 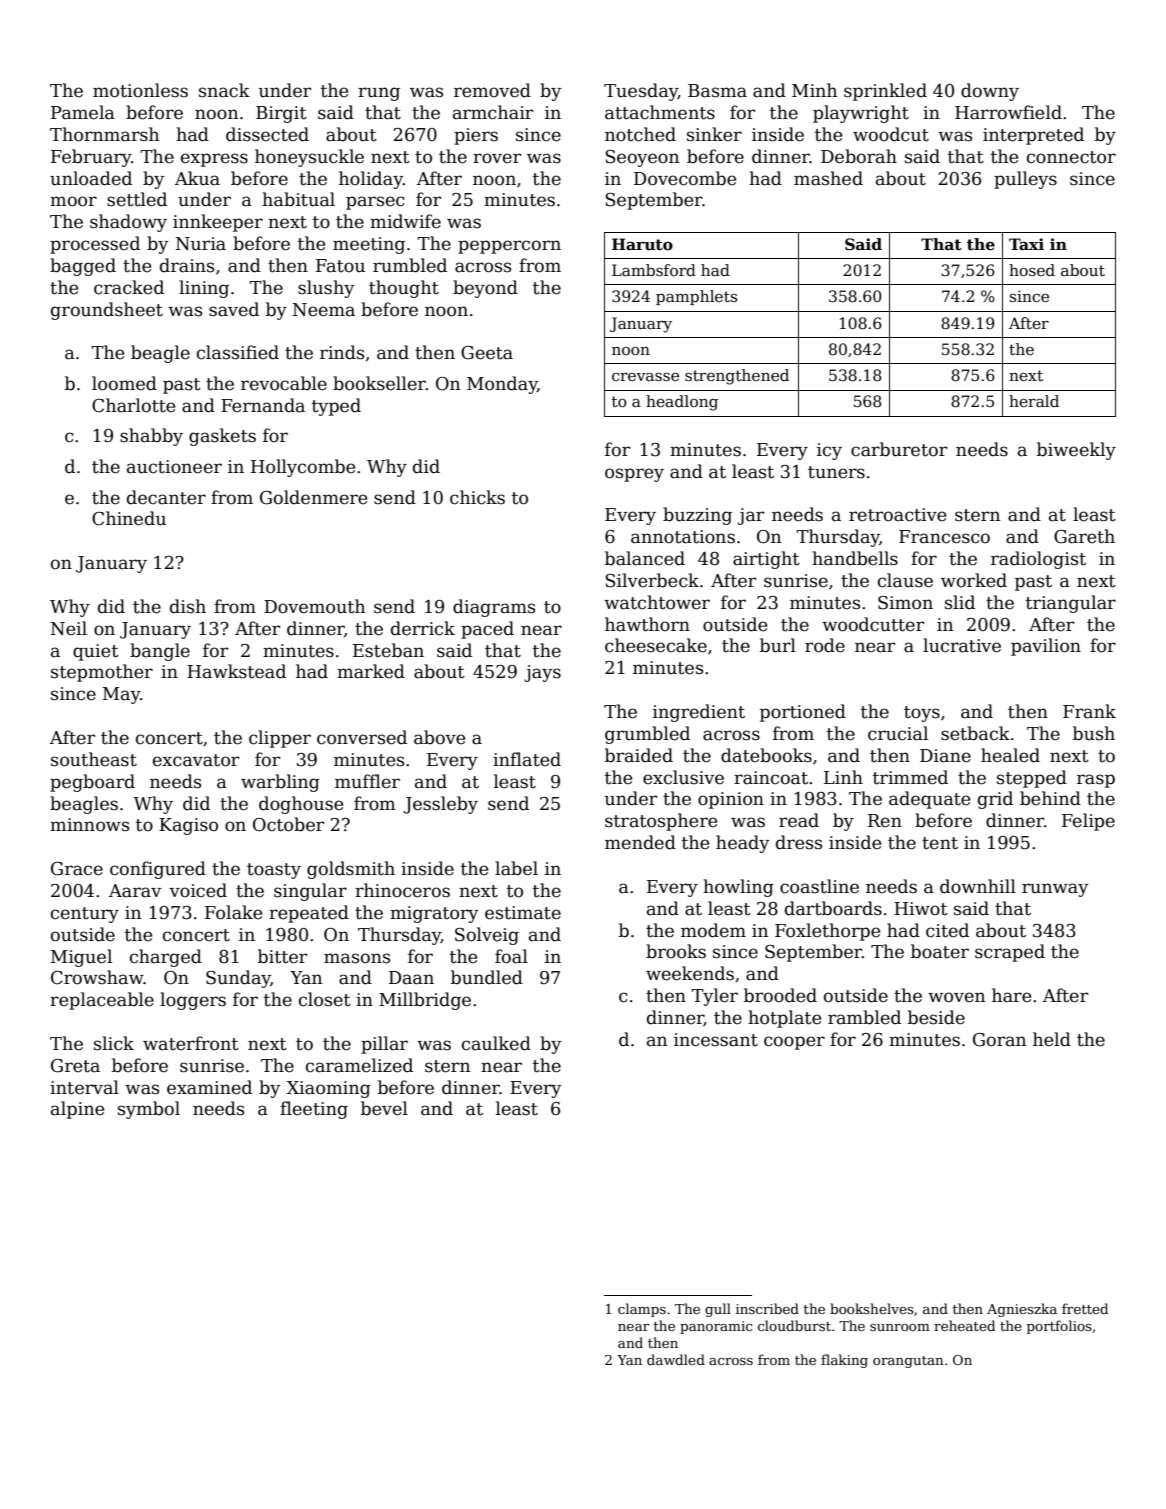 What do you see at coordinates (129, 518) in the document?
I see `Chinedu` at bounding box center [129, 518].
